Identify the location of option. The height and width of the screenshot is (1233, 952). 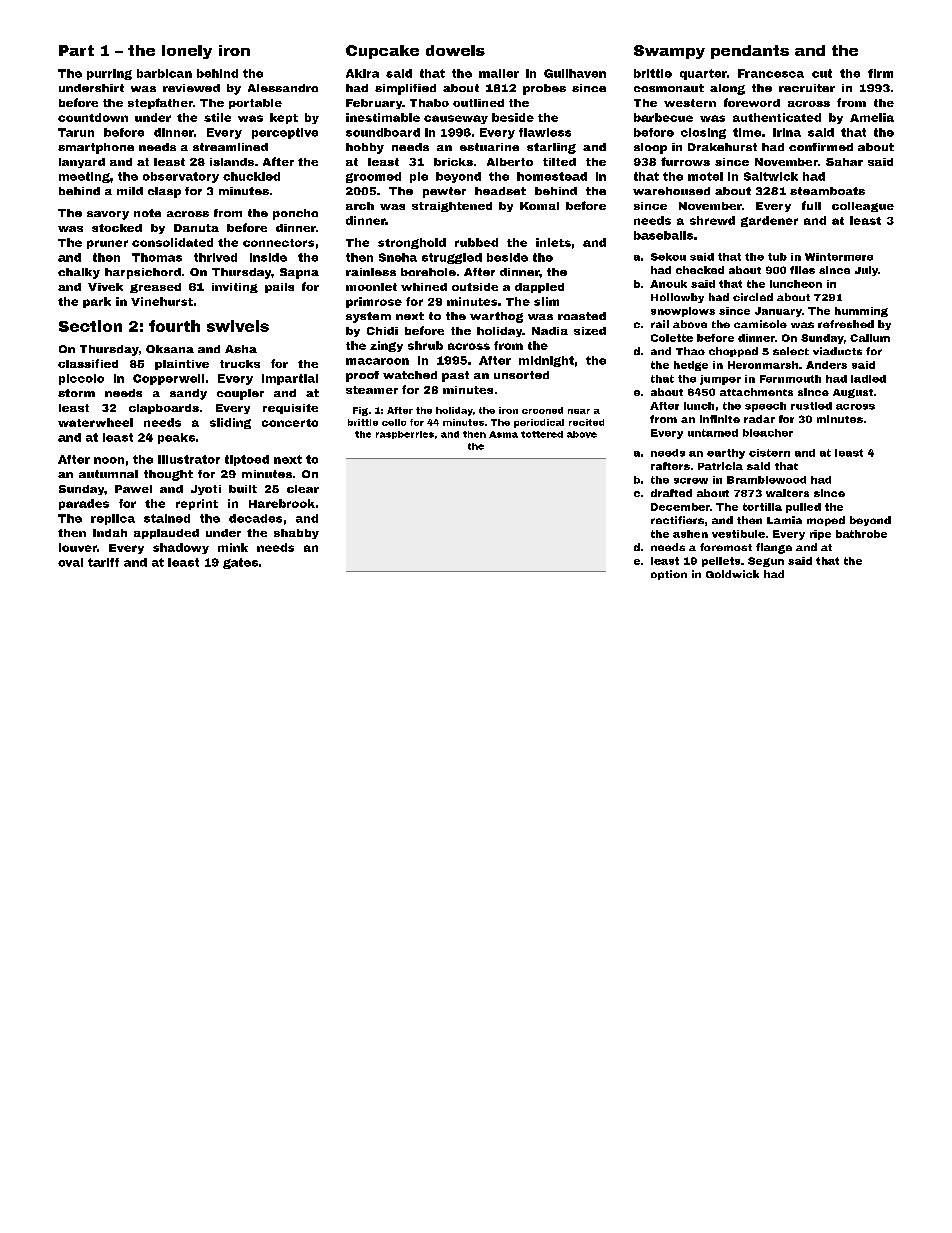
(669, 575).
